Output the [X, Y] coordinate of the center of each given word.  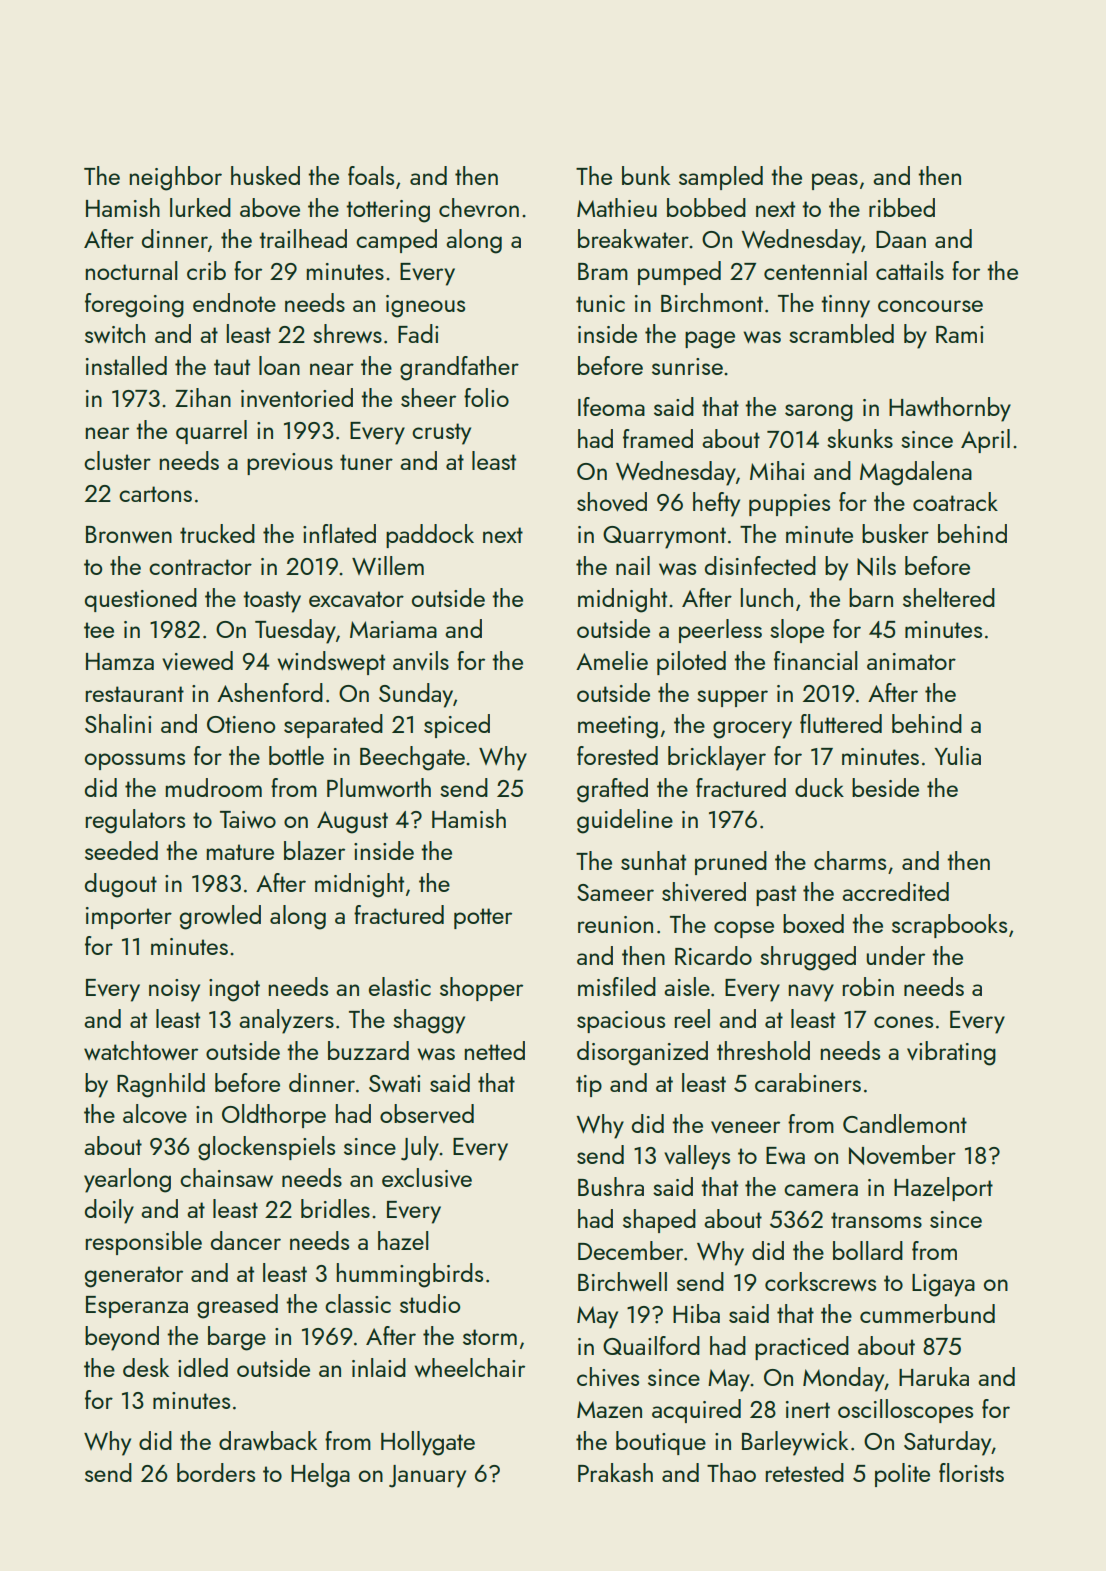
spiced [457, 726]
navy [811, 993]
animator [911, 661]
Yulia [958, 755]
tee [99, 630]
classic [358, 1303]
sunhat [653, 860]
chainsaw [226, 1177]
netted [495, 1050]
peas [835, 181]
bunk [646, 175]
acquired [696, 1411]
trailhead [303, 238]
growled [220, 917]
